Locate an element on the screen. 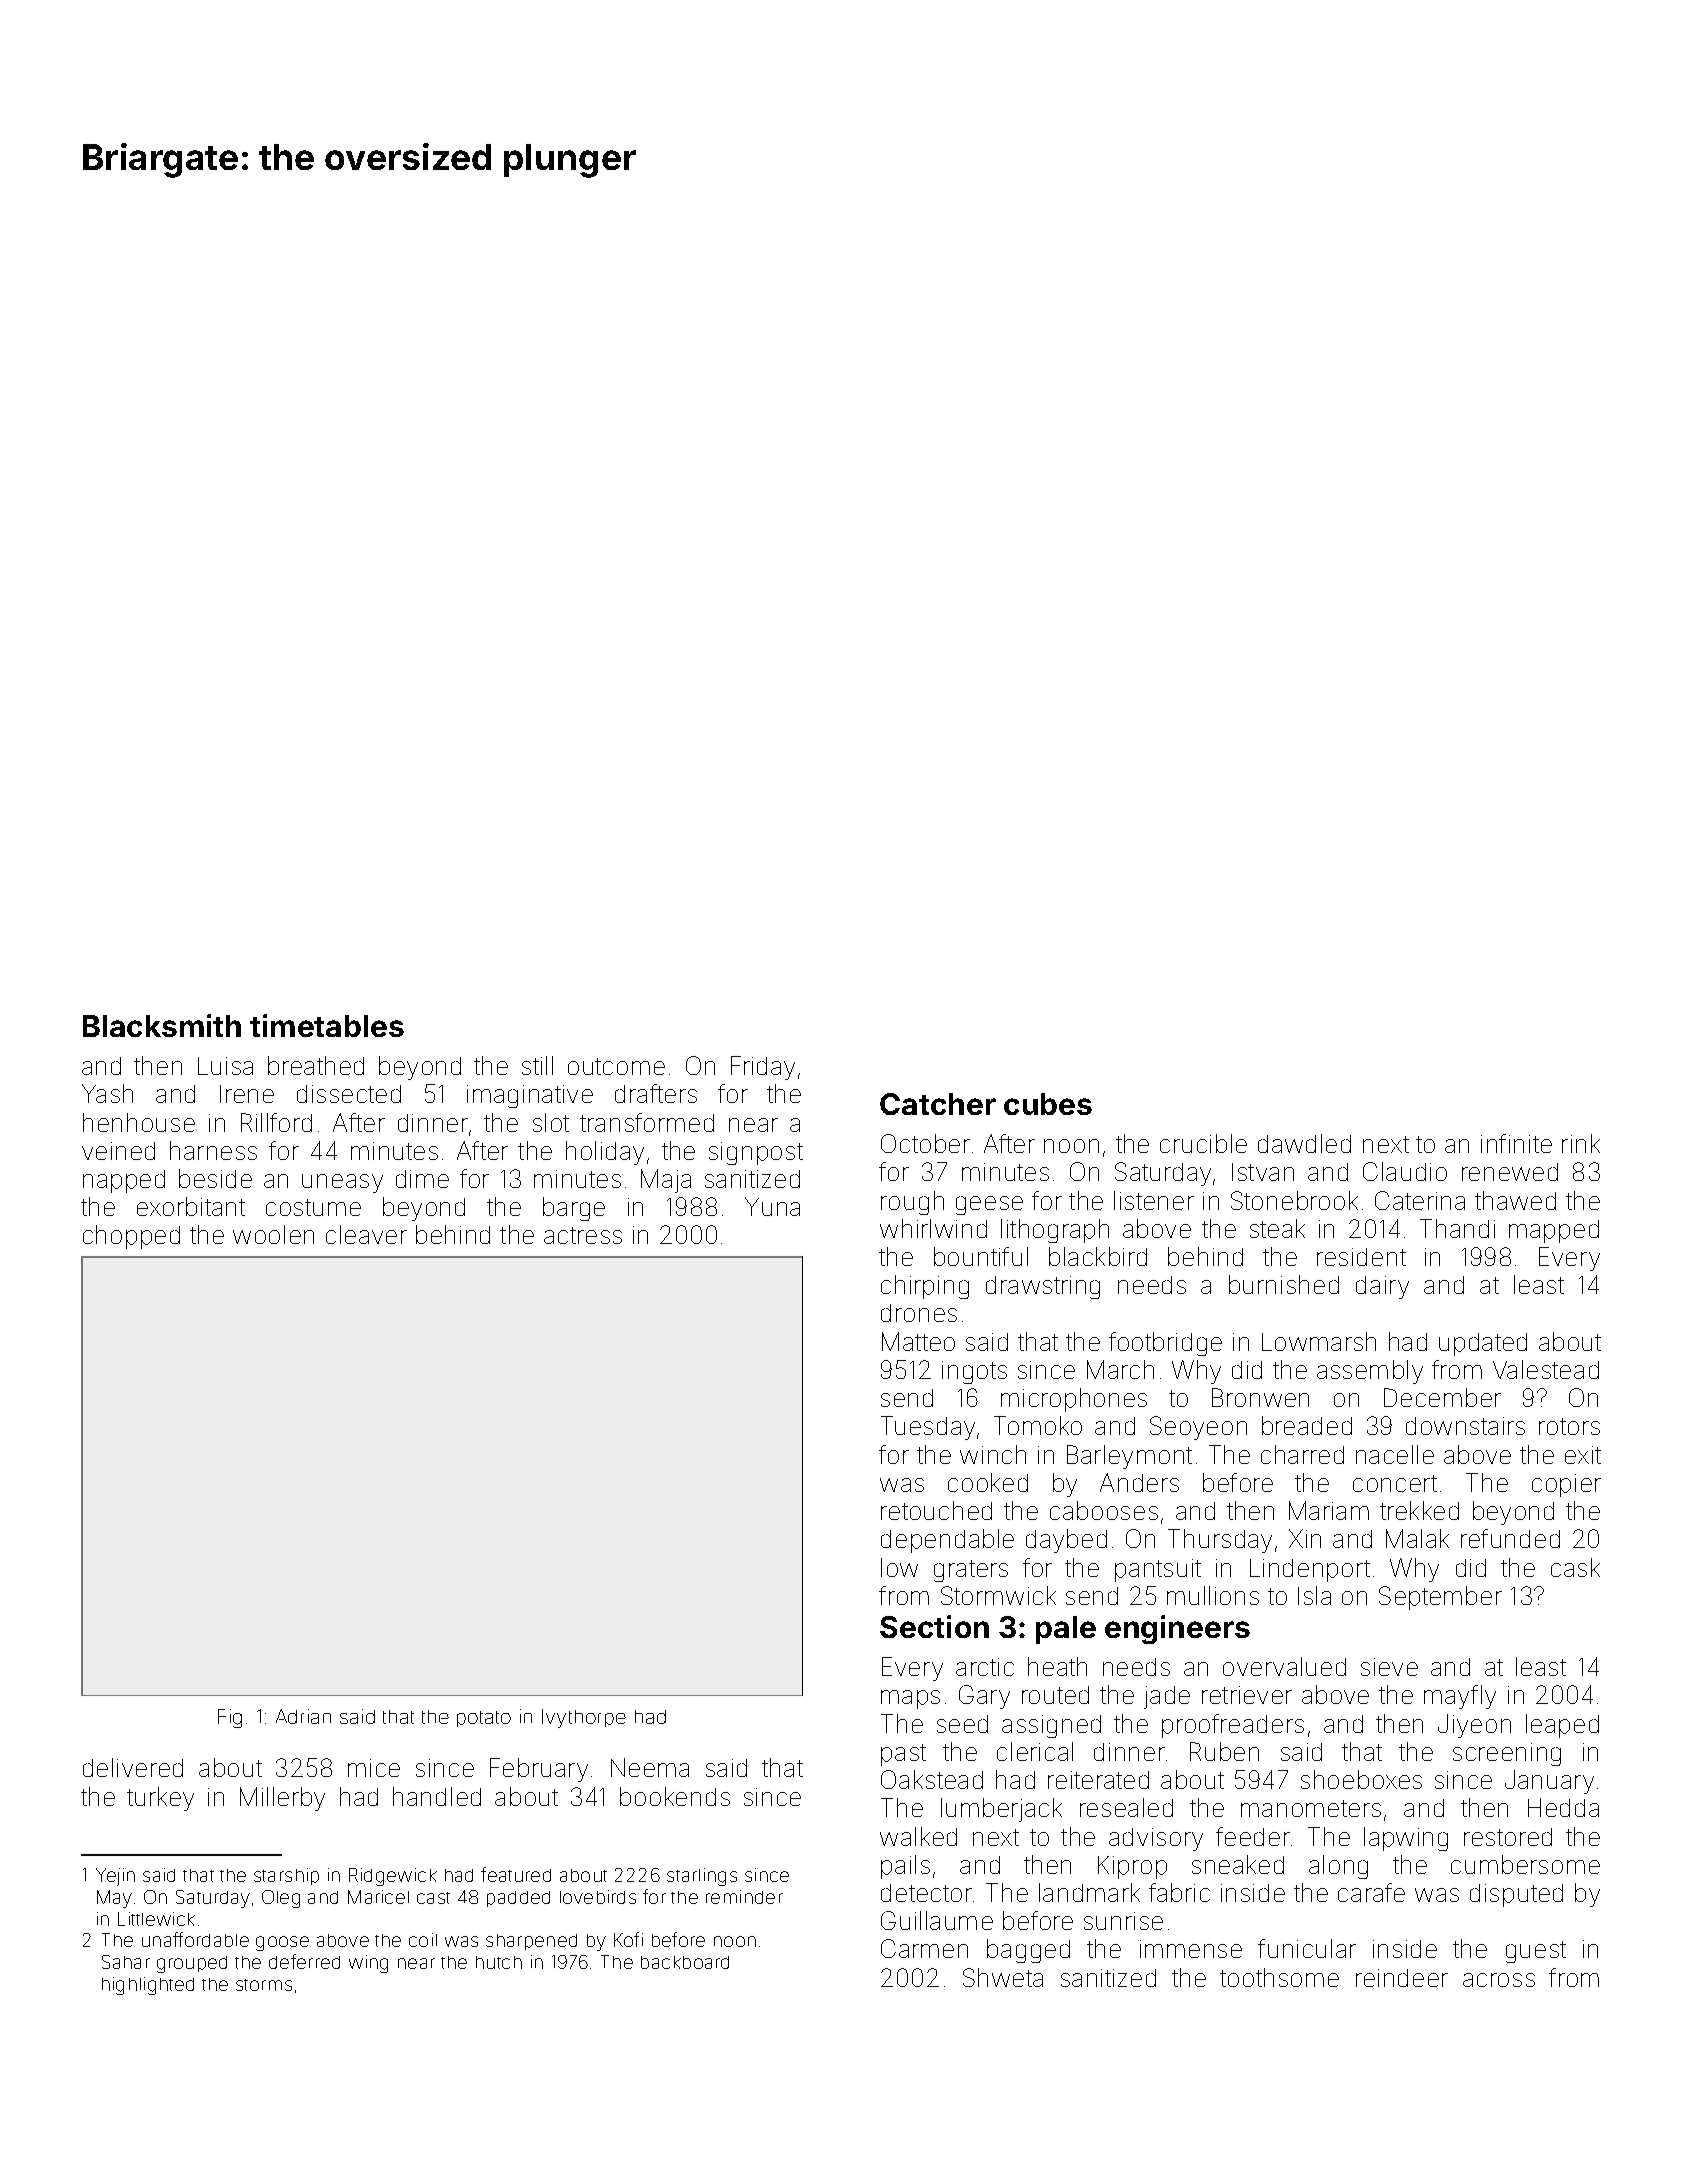  Stormwick is located at coordinates (998, 1595).
